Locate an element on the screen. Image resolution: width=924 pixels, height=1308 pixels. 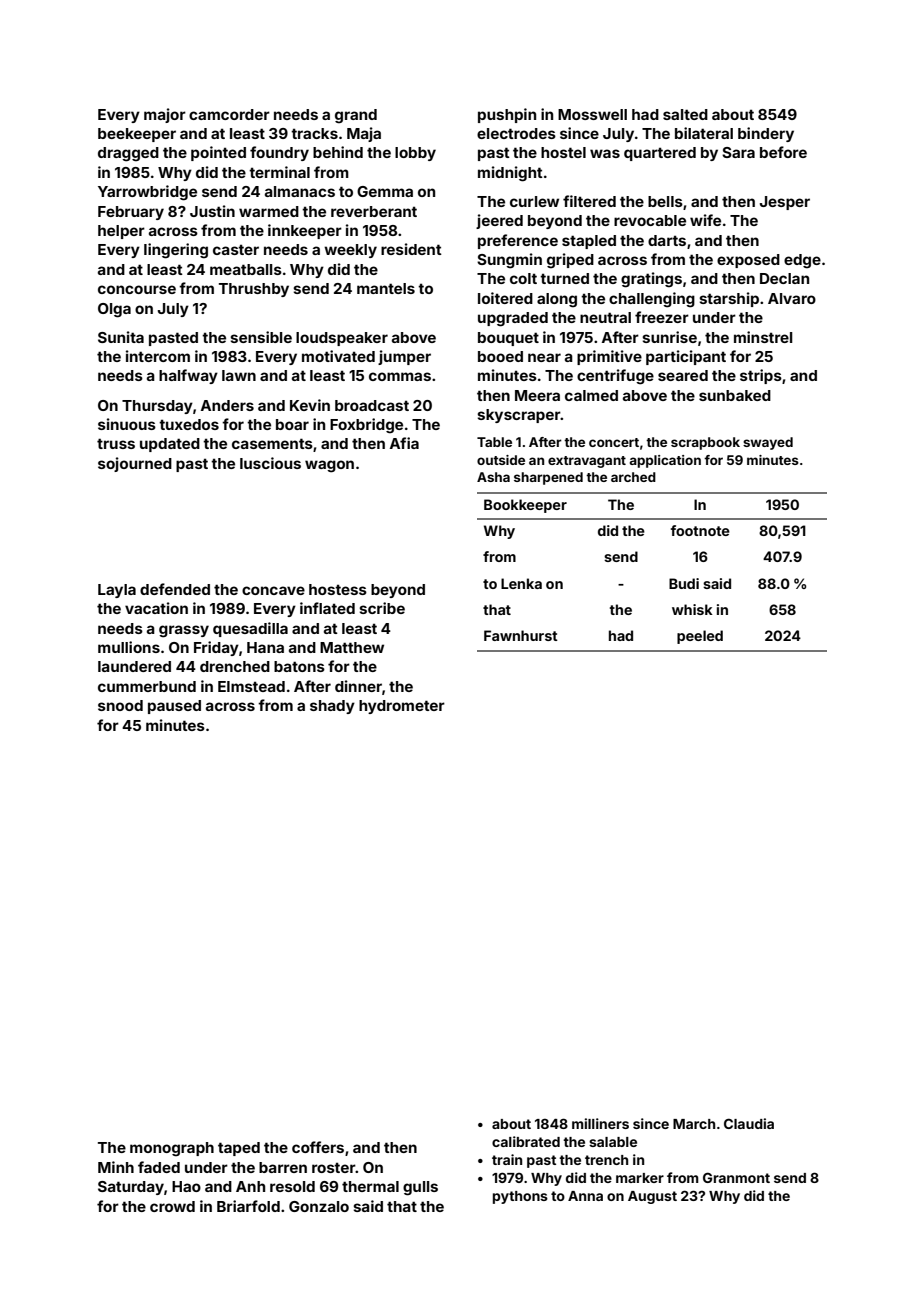
August is located at coordinates (652, 1197).
